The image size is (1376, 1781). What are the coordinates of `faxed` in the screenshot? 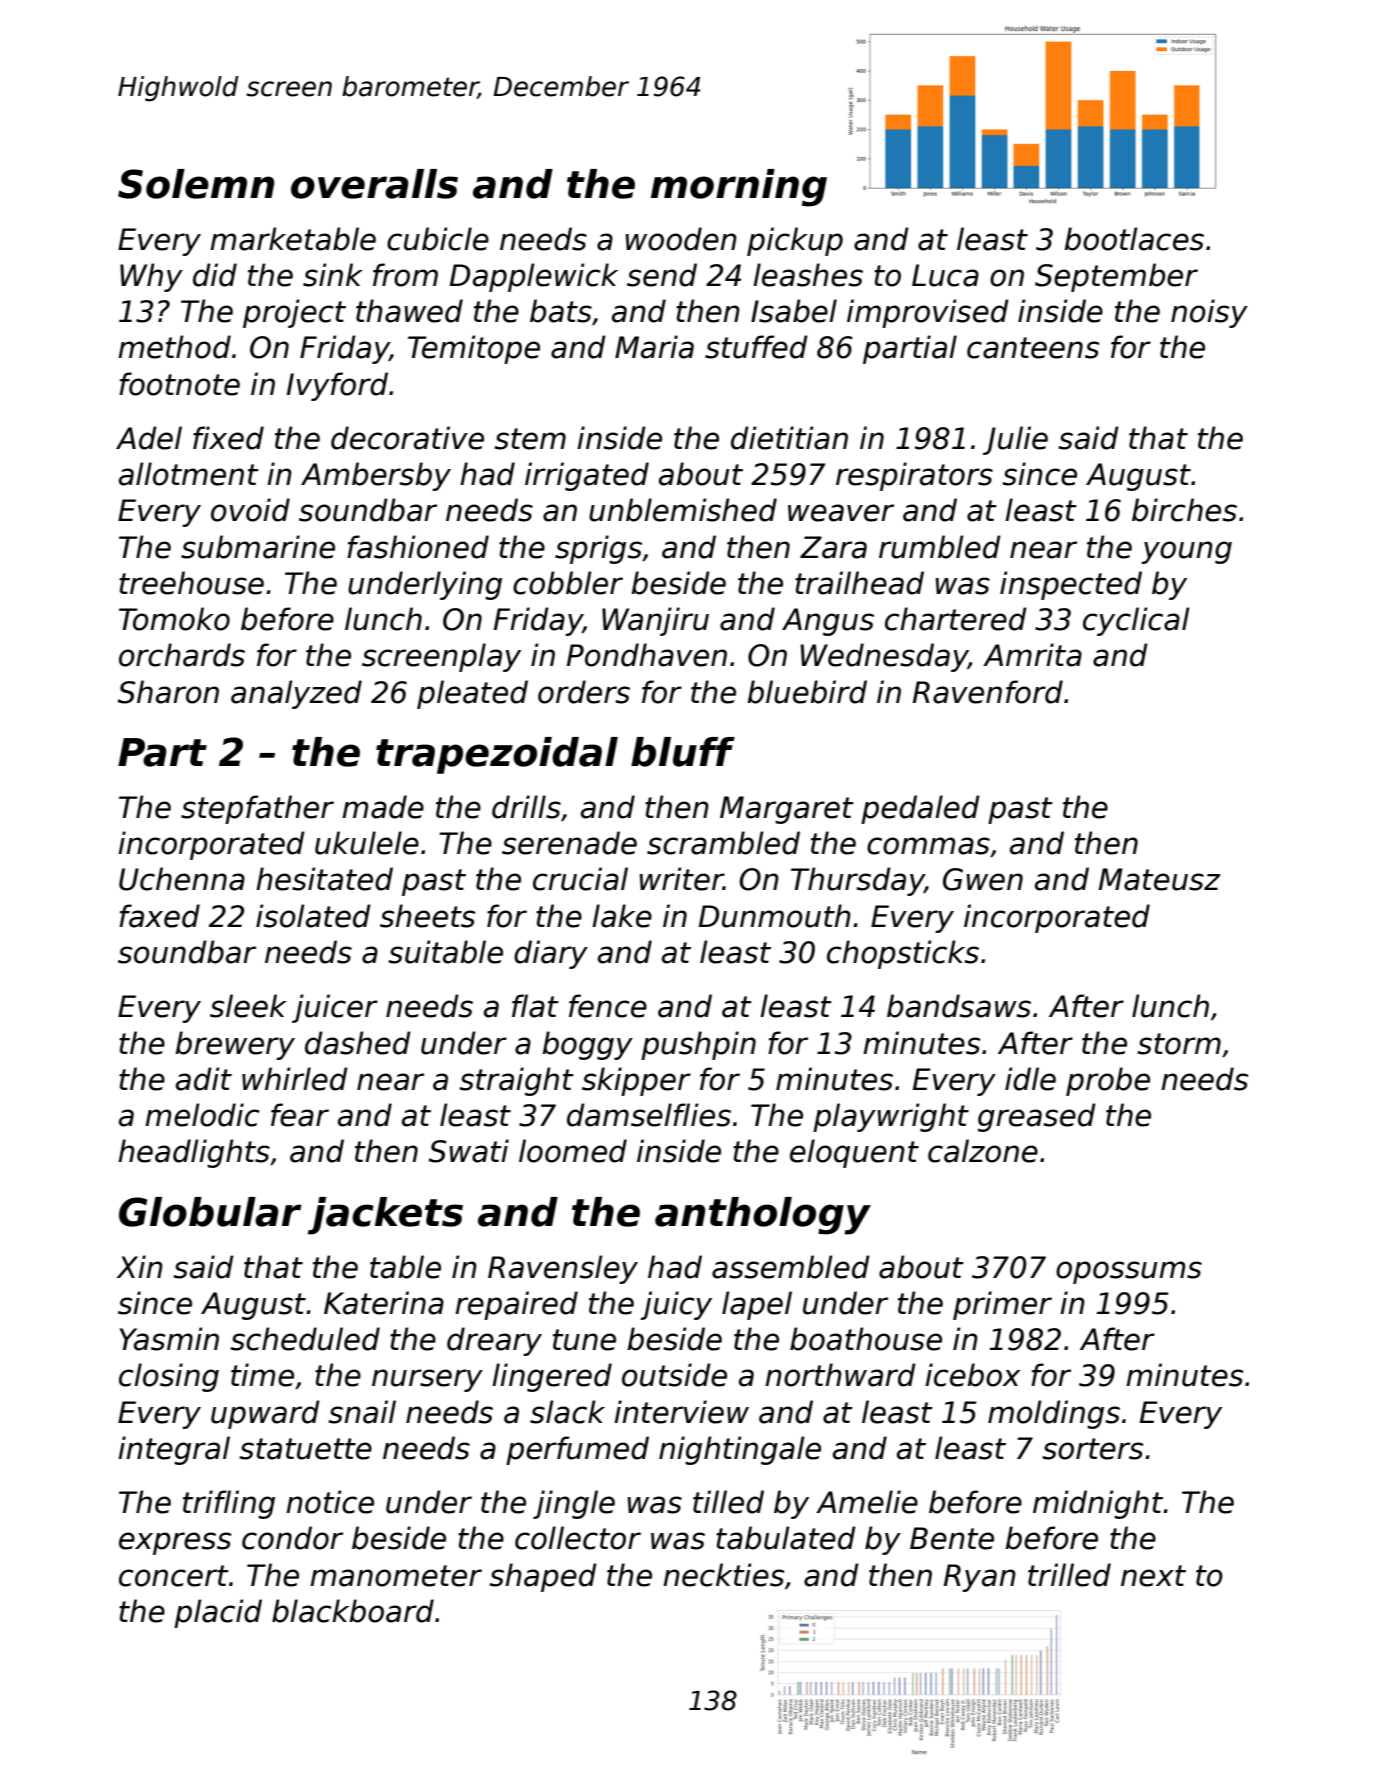 It's located at (159, 916).
